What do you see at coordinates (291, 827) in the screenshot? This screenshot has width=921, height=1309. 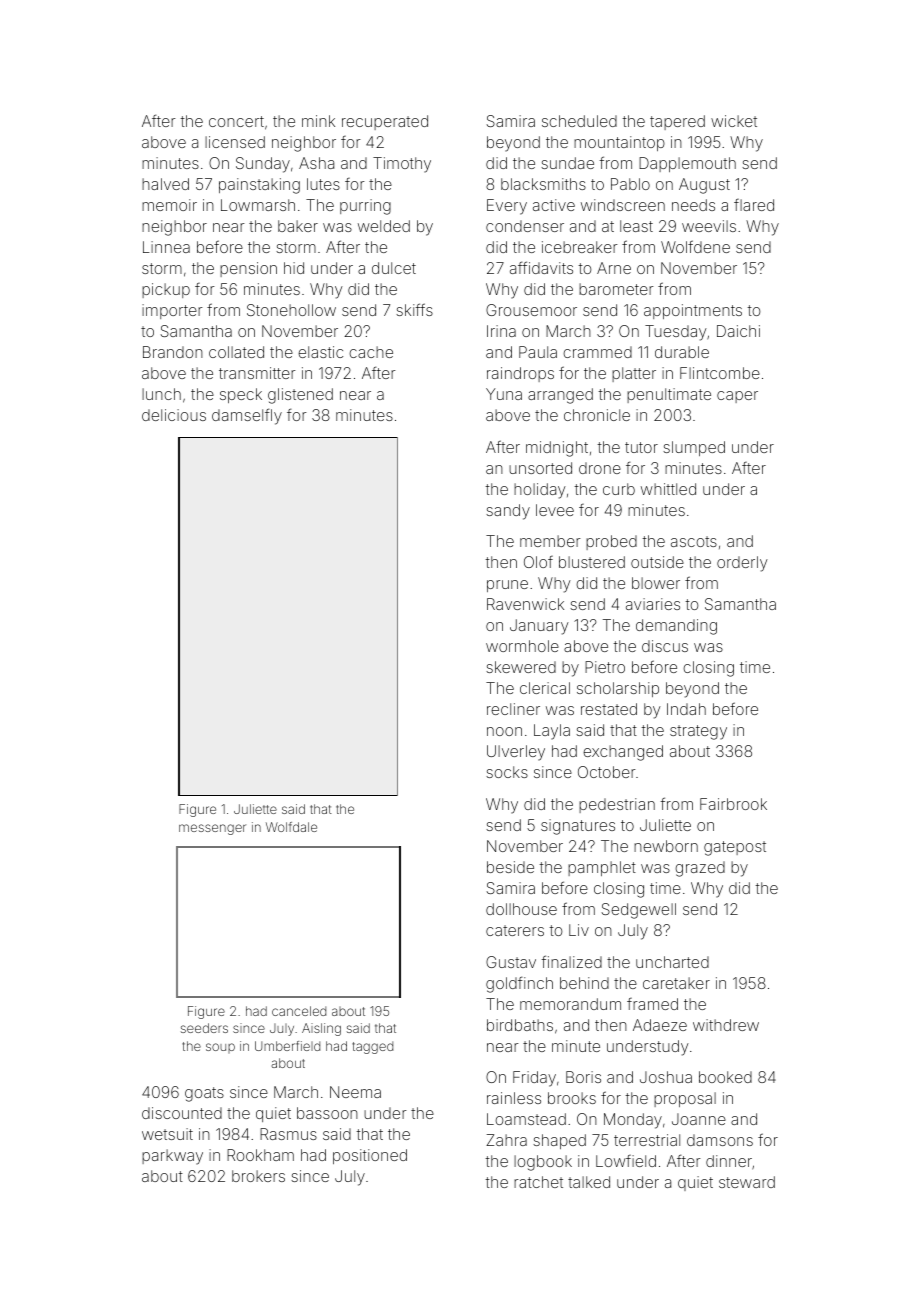 I see `Wolfdale` at bounding box center [291, 827].
